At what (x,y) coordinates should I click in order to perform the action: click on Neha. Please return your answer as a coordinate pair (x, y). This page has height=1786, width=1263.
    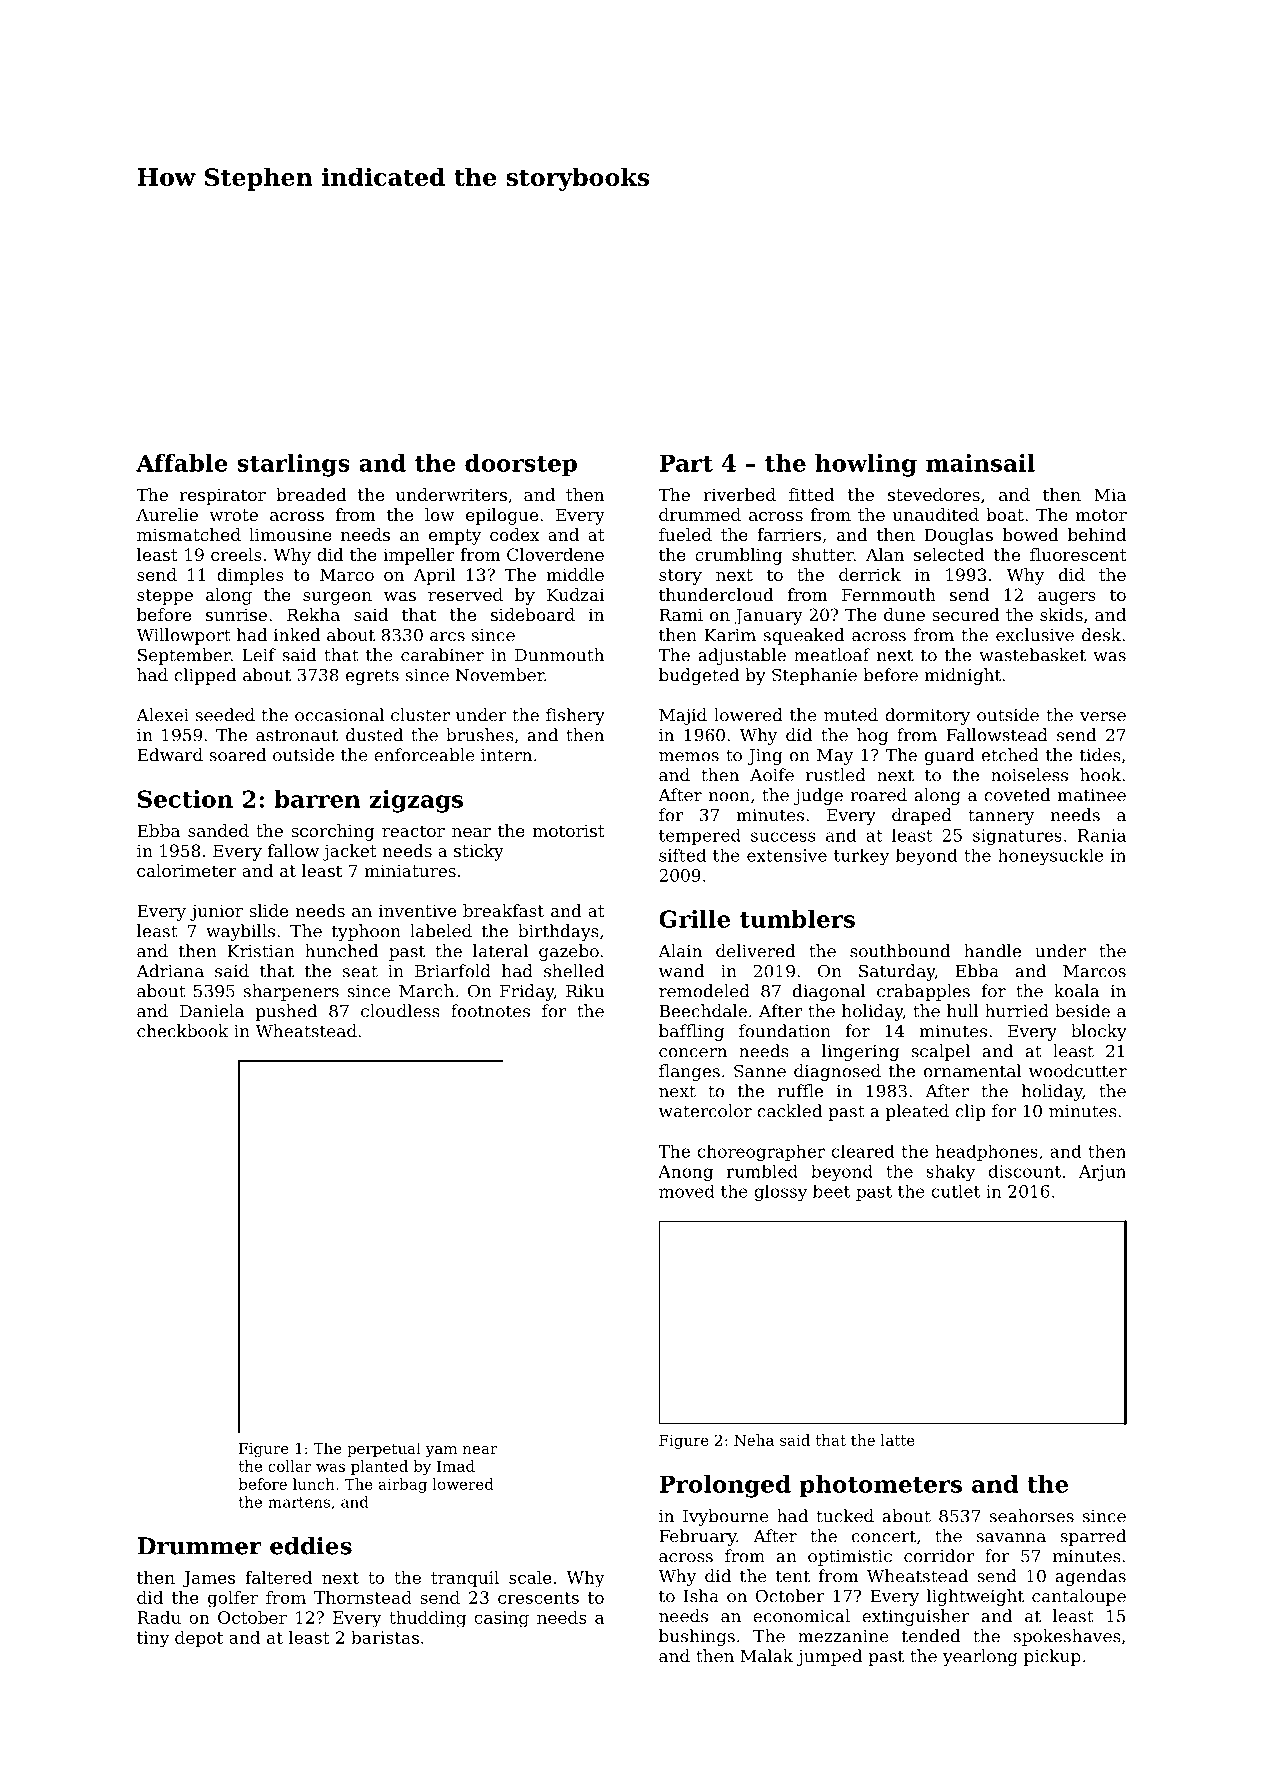
    Looking at the image, I should click on (754, 1440).
